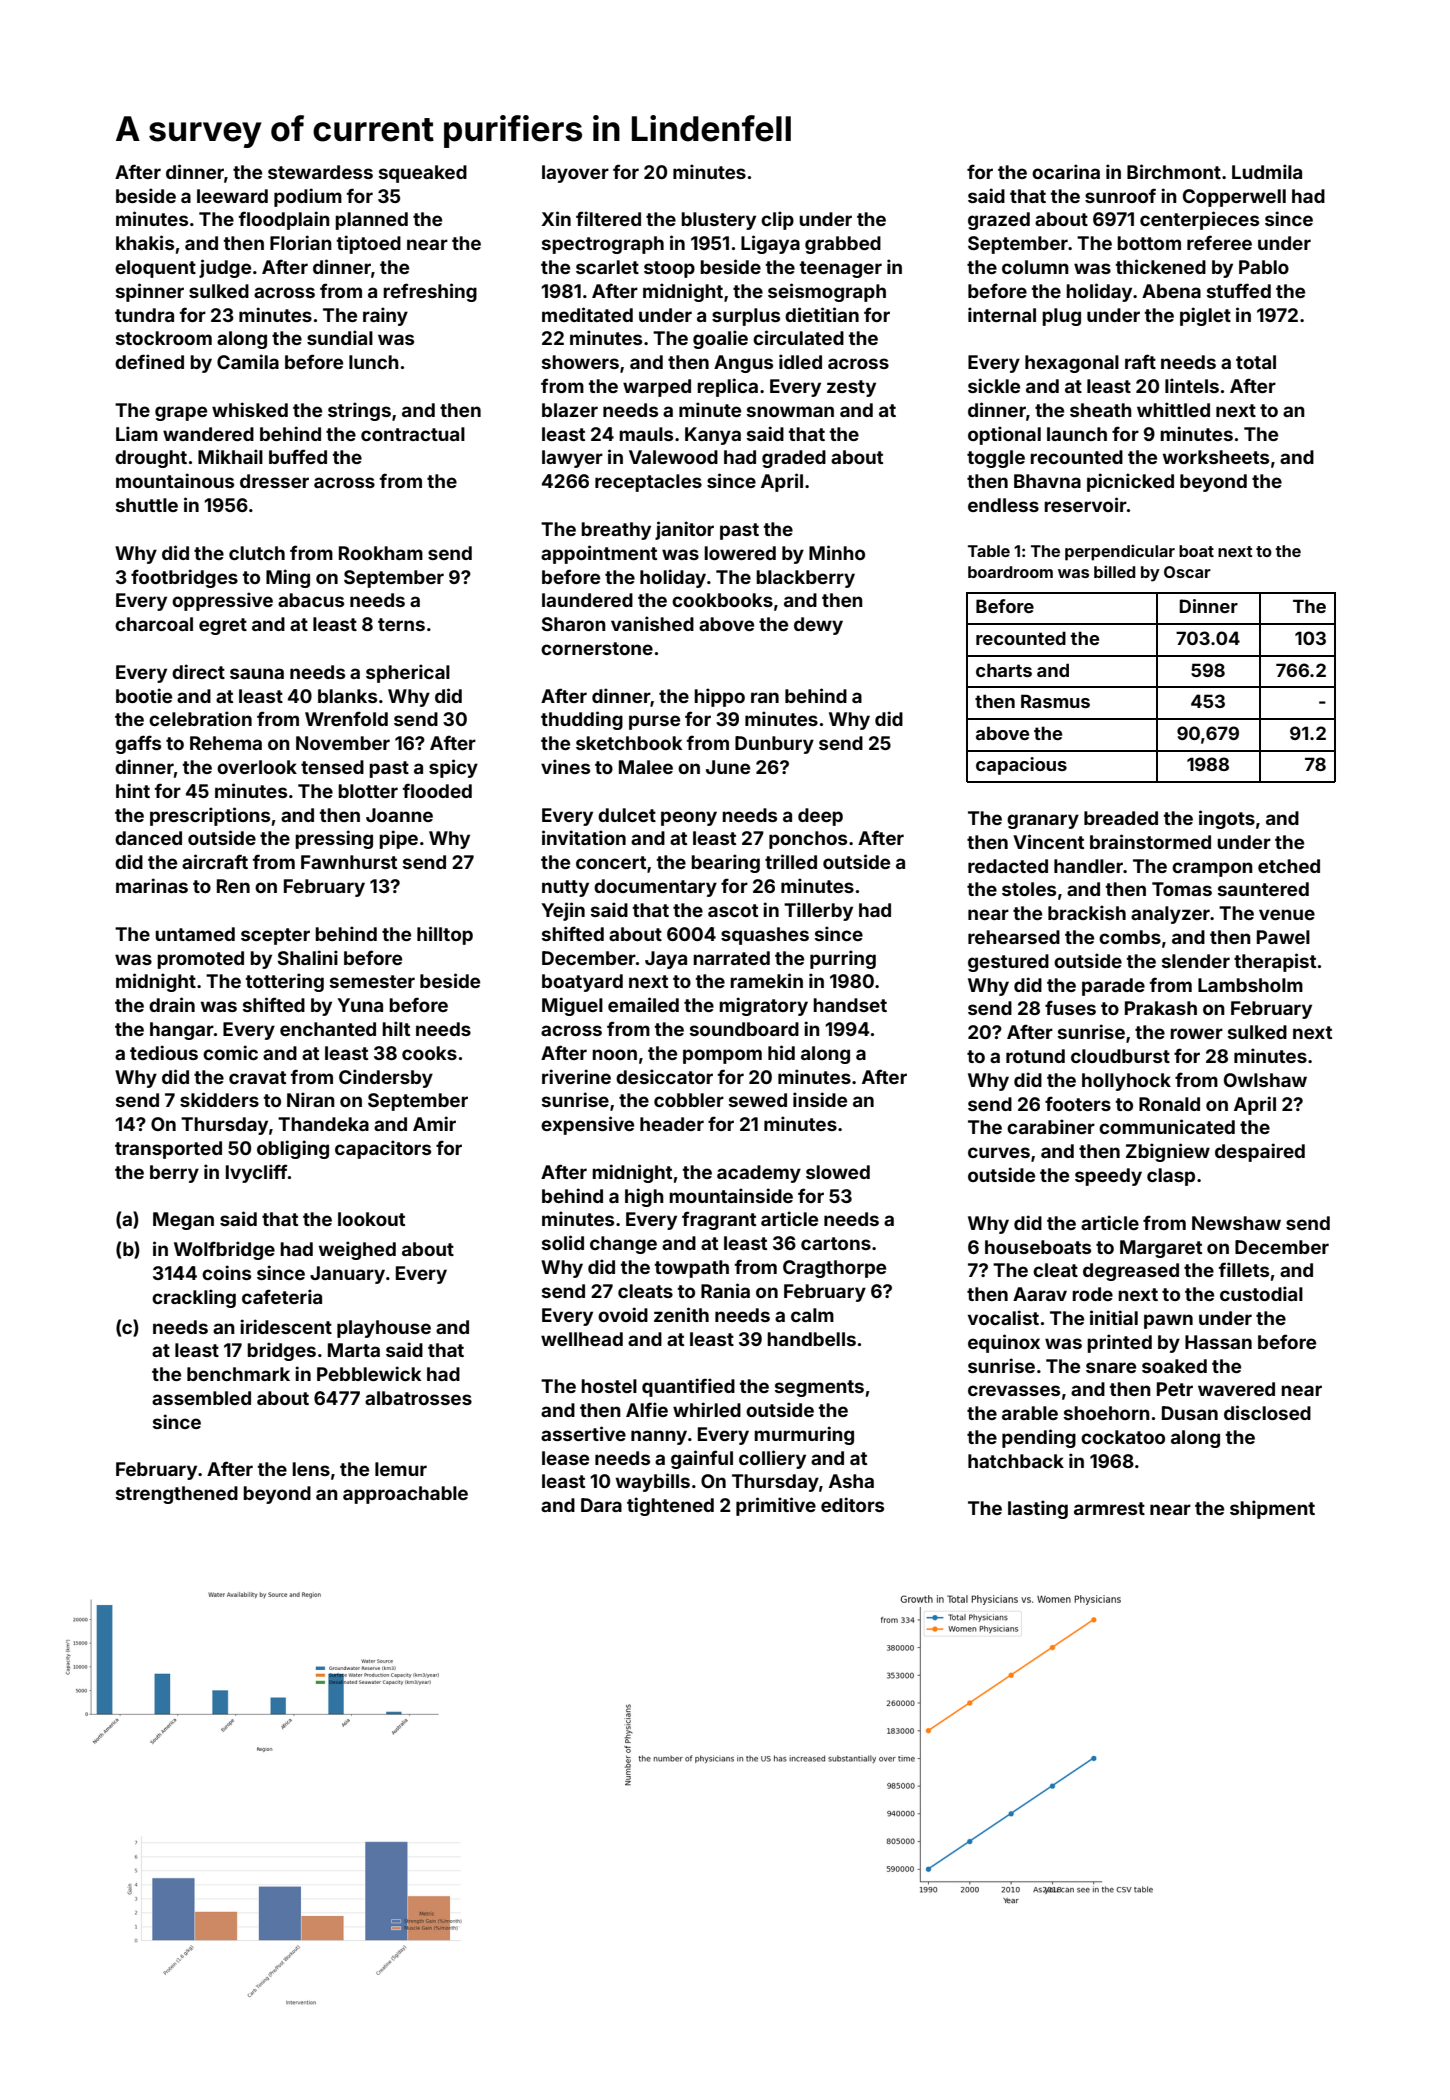  Describe the element at coordinates (838, 1172) in the document. I see `slowed` at that location.
